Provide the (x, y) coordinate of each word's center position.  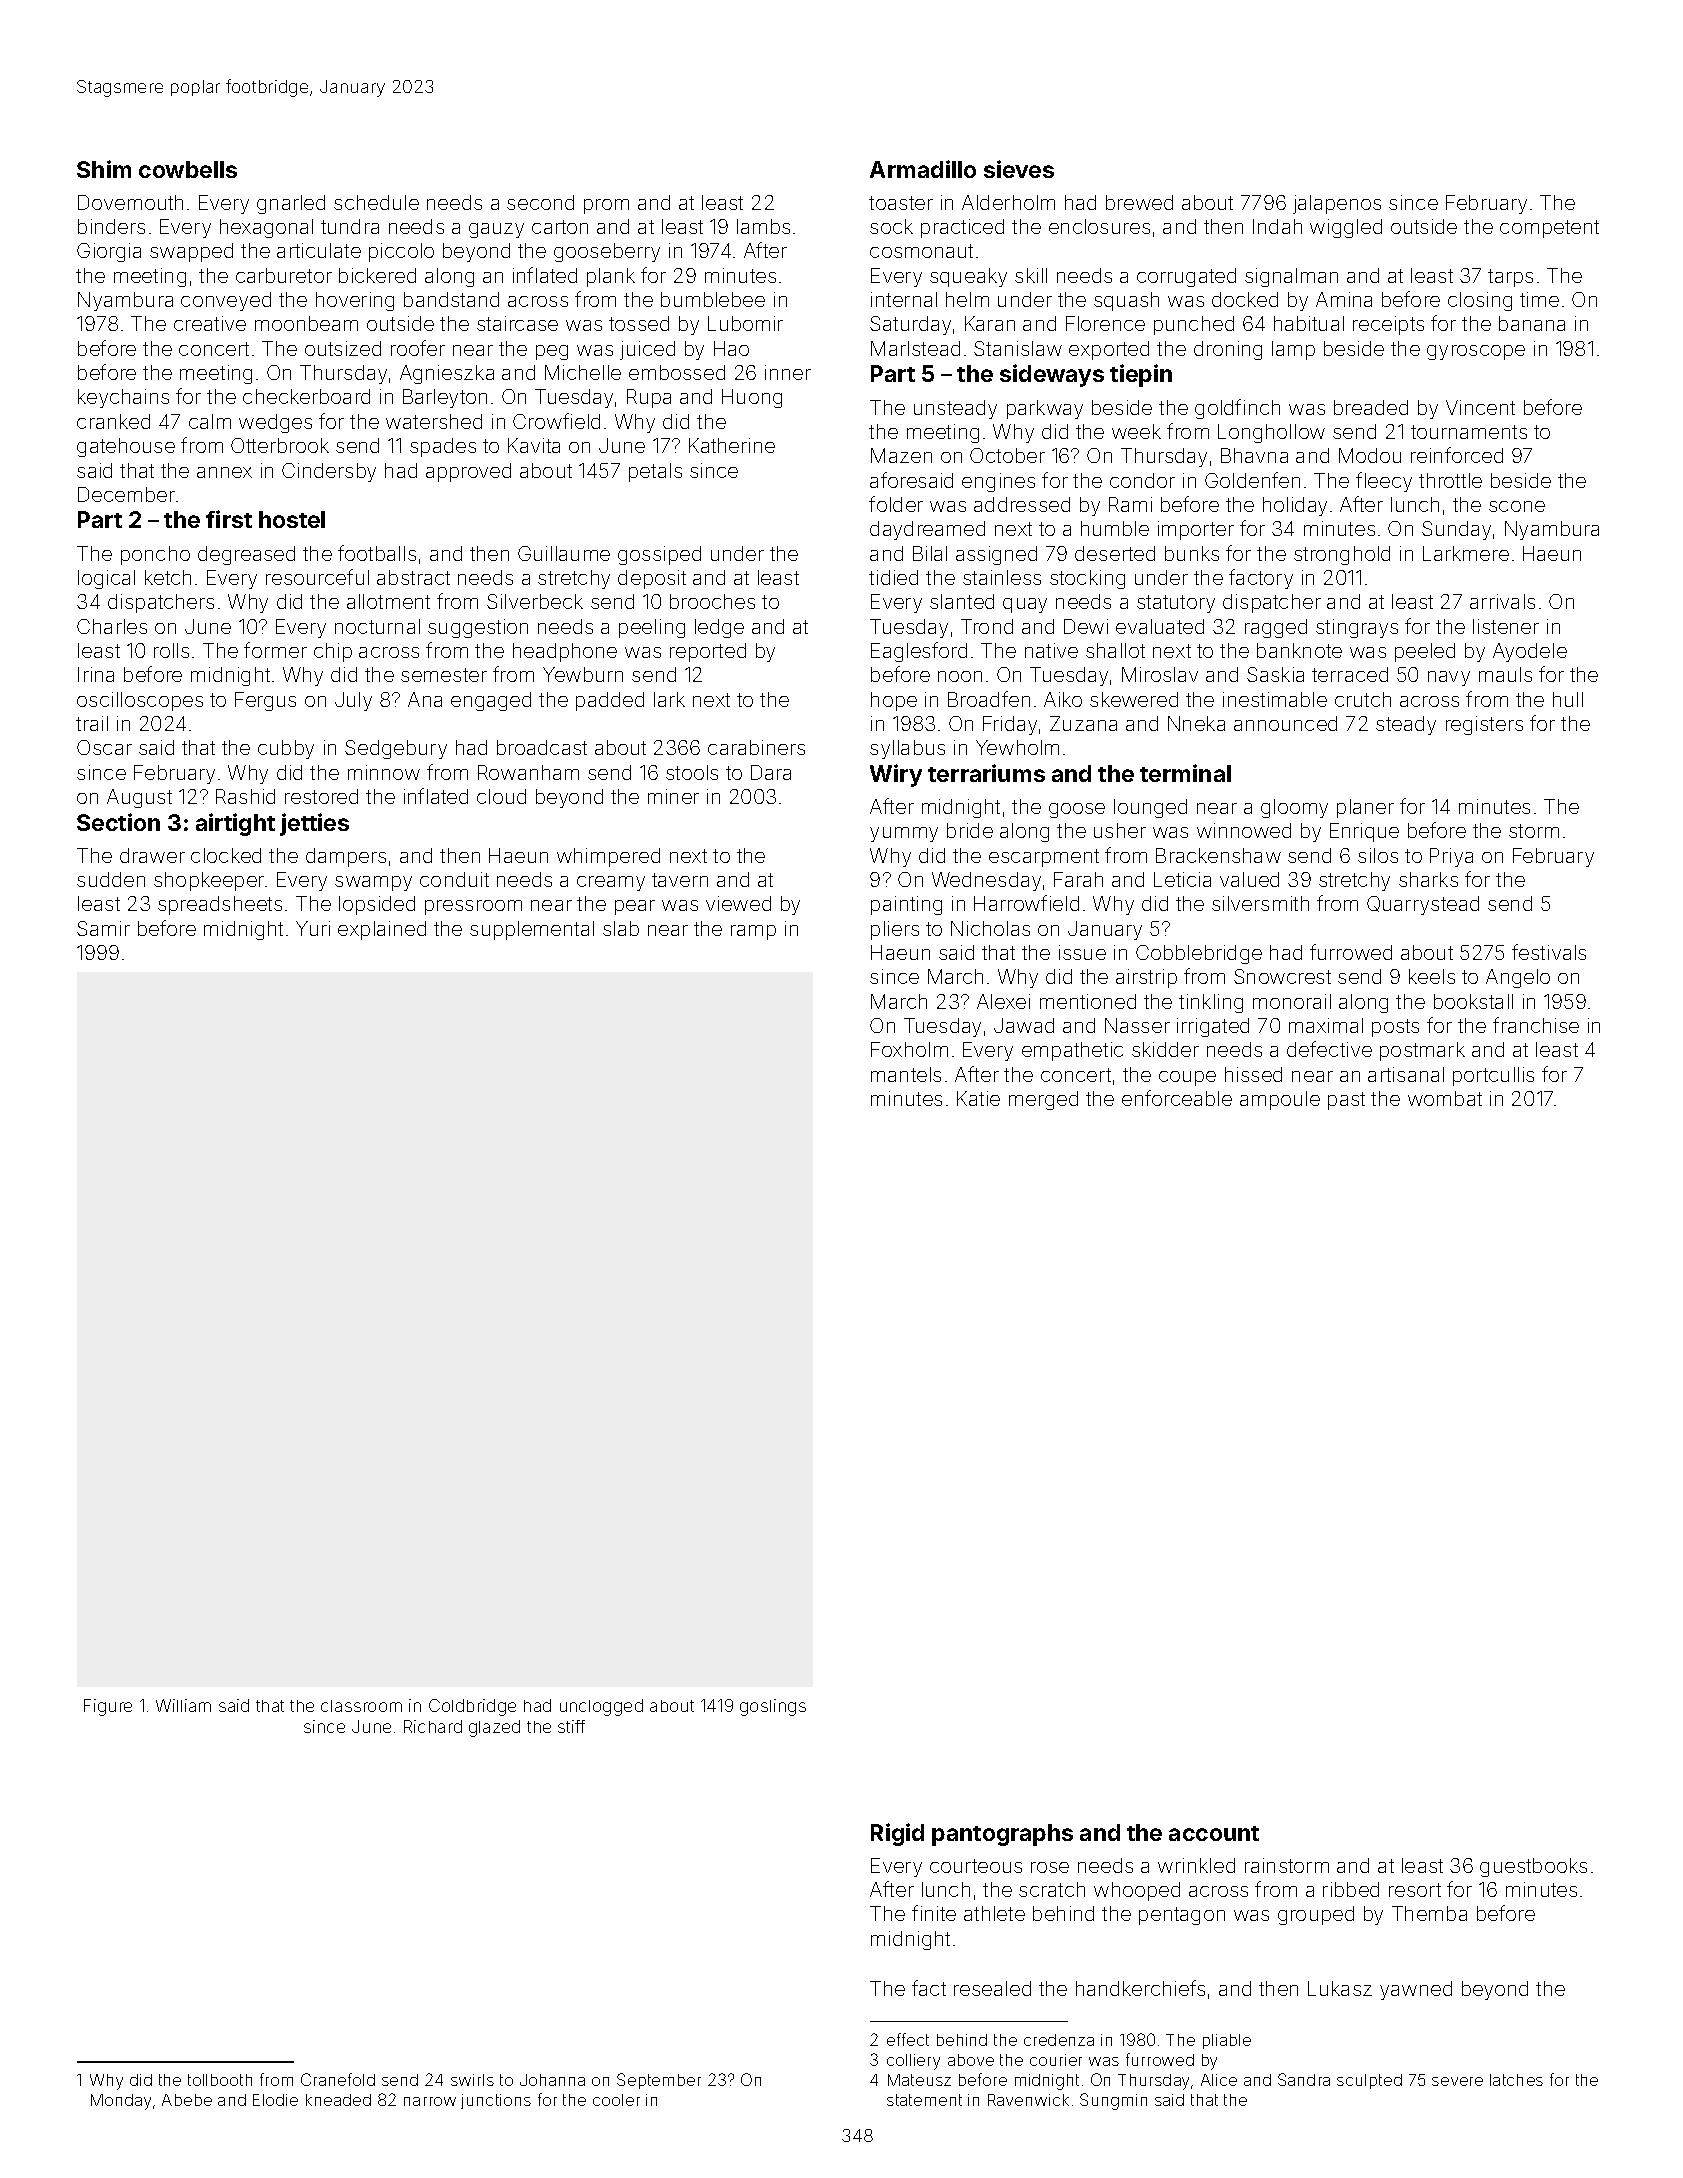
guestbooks (1533, 1867)
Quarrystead (1423, 905)
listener (1506, 626)
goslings (773, 1707)
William (183, 1705)
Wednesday (986, 881)
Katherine (732, 445)
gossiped (659, 555)
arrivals (1502, 601)
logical (106, 579)
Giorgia (109, 252)
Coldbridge (472, 1707)
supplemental (532, 930)
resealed (992, 1988)
